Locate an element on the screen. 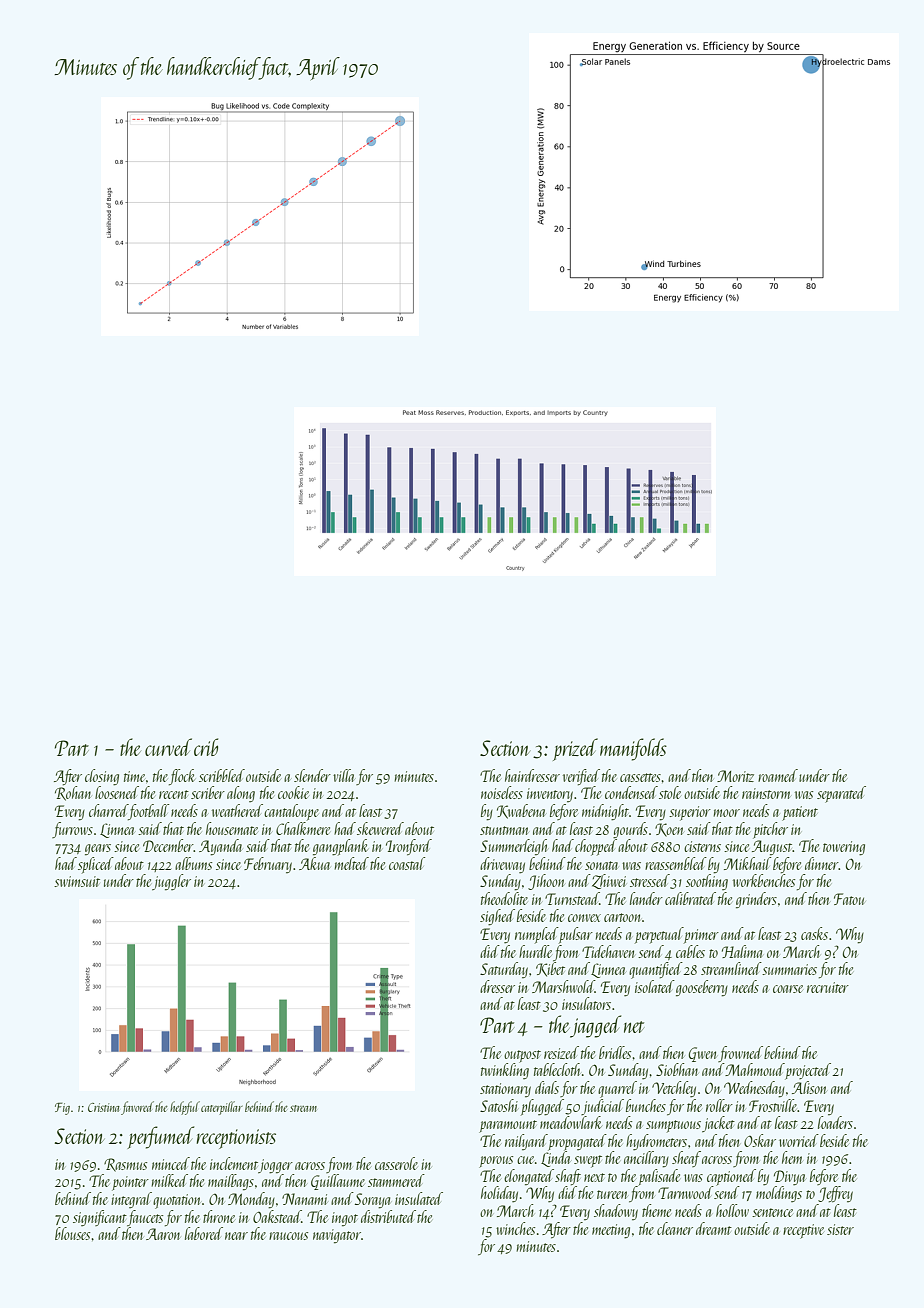 The width and height of the screenshot is (924, 1308). Mahmoud is located at coordinates (755, 1069).
